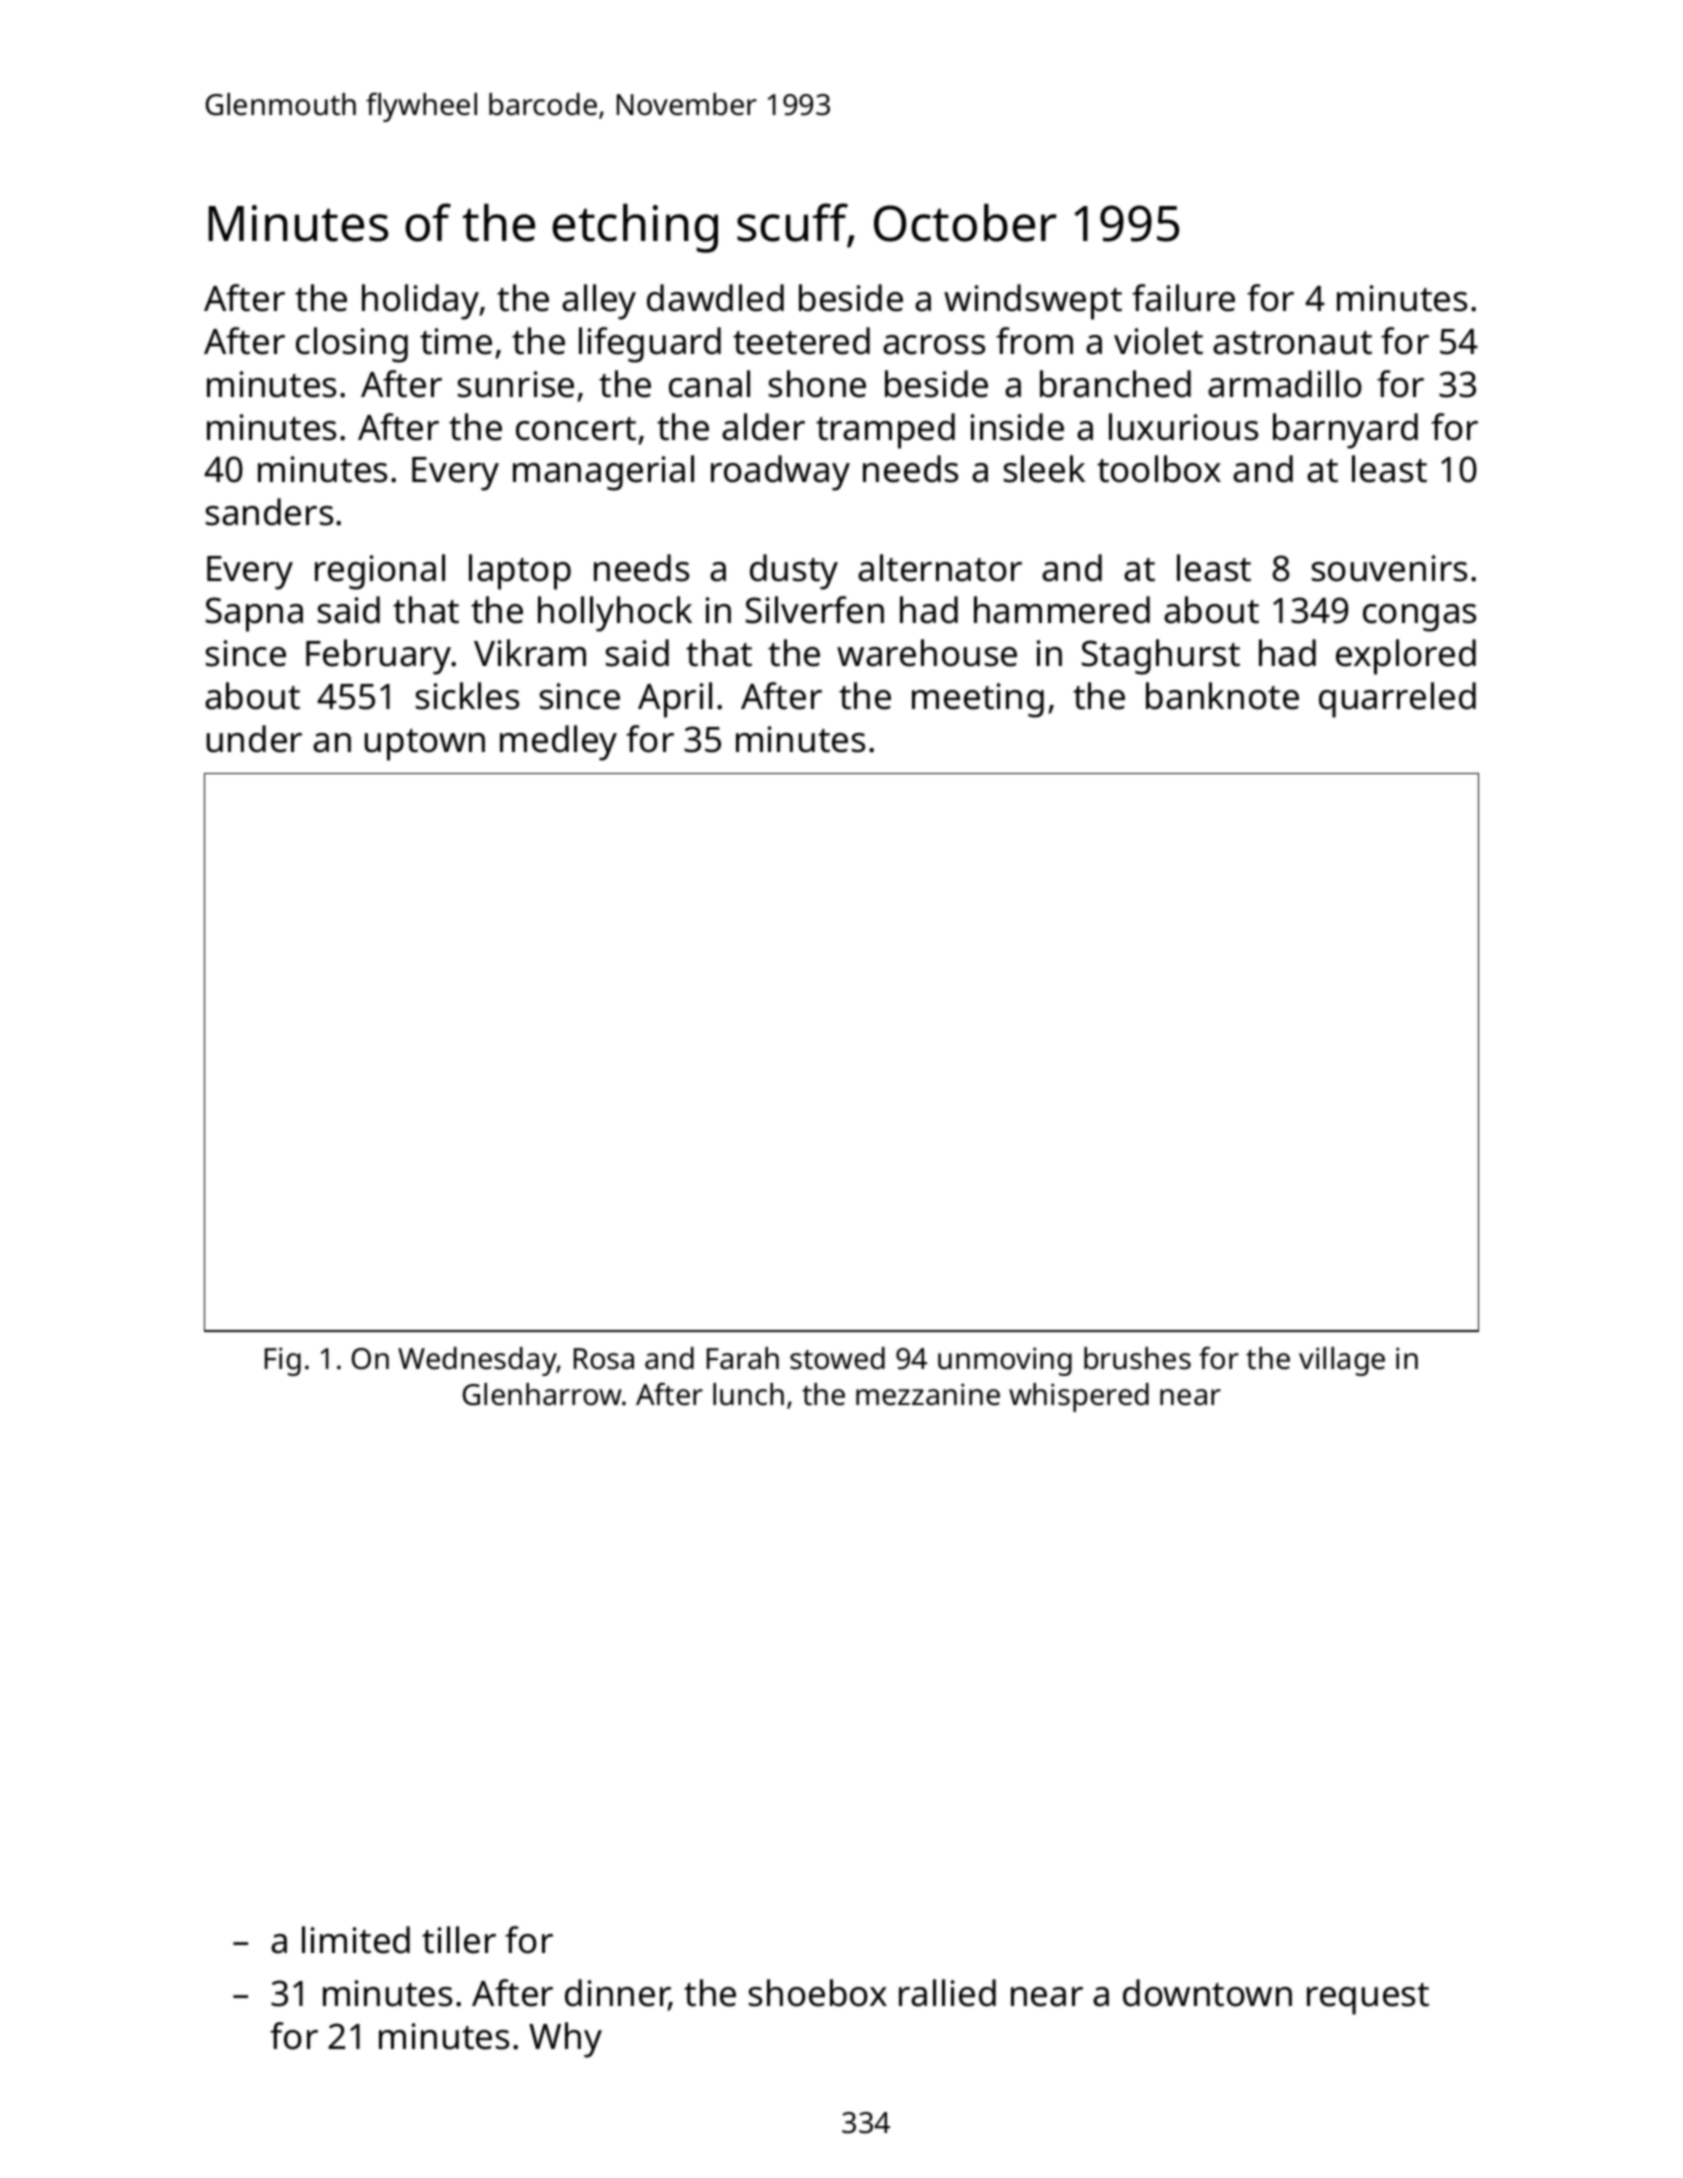 The image size is (1683, 2178). Describe the element at coordinates (1033, 302) in the screenshot. I see `windswept` at that location.
